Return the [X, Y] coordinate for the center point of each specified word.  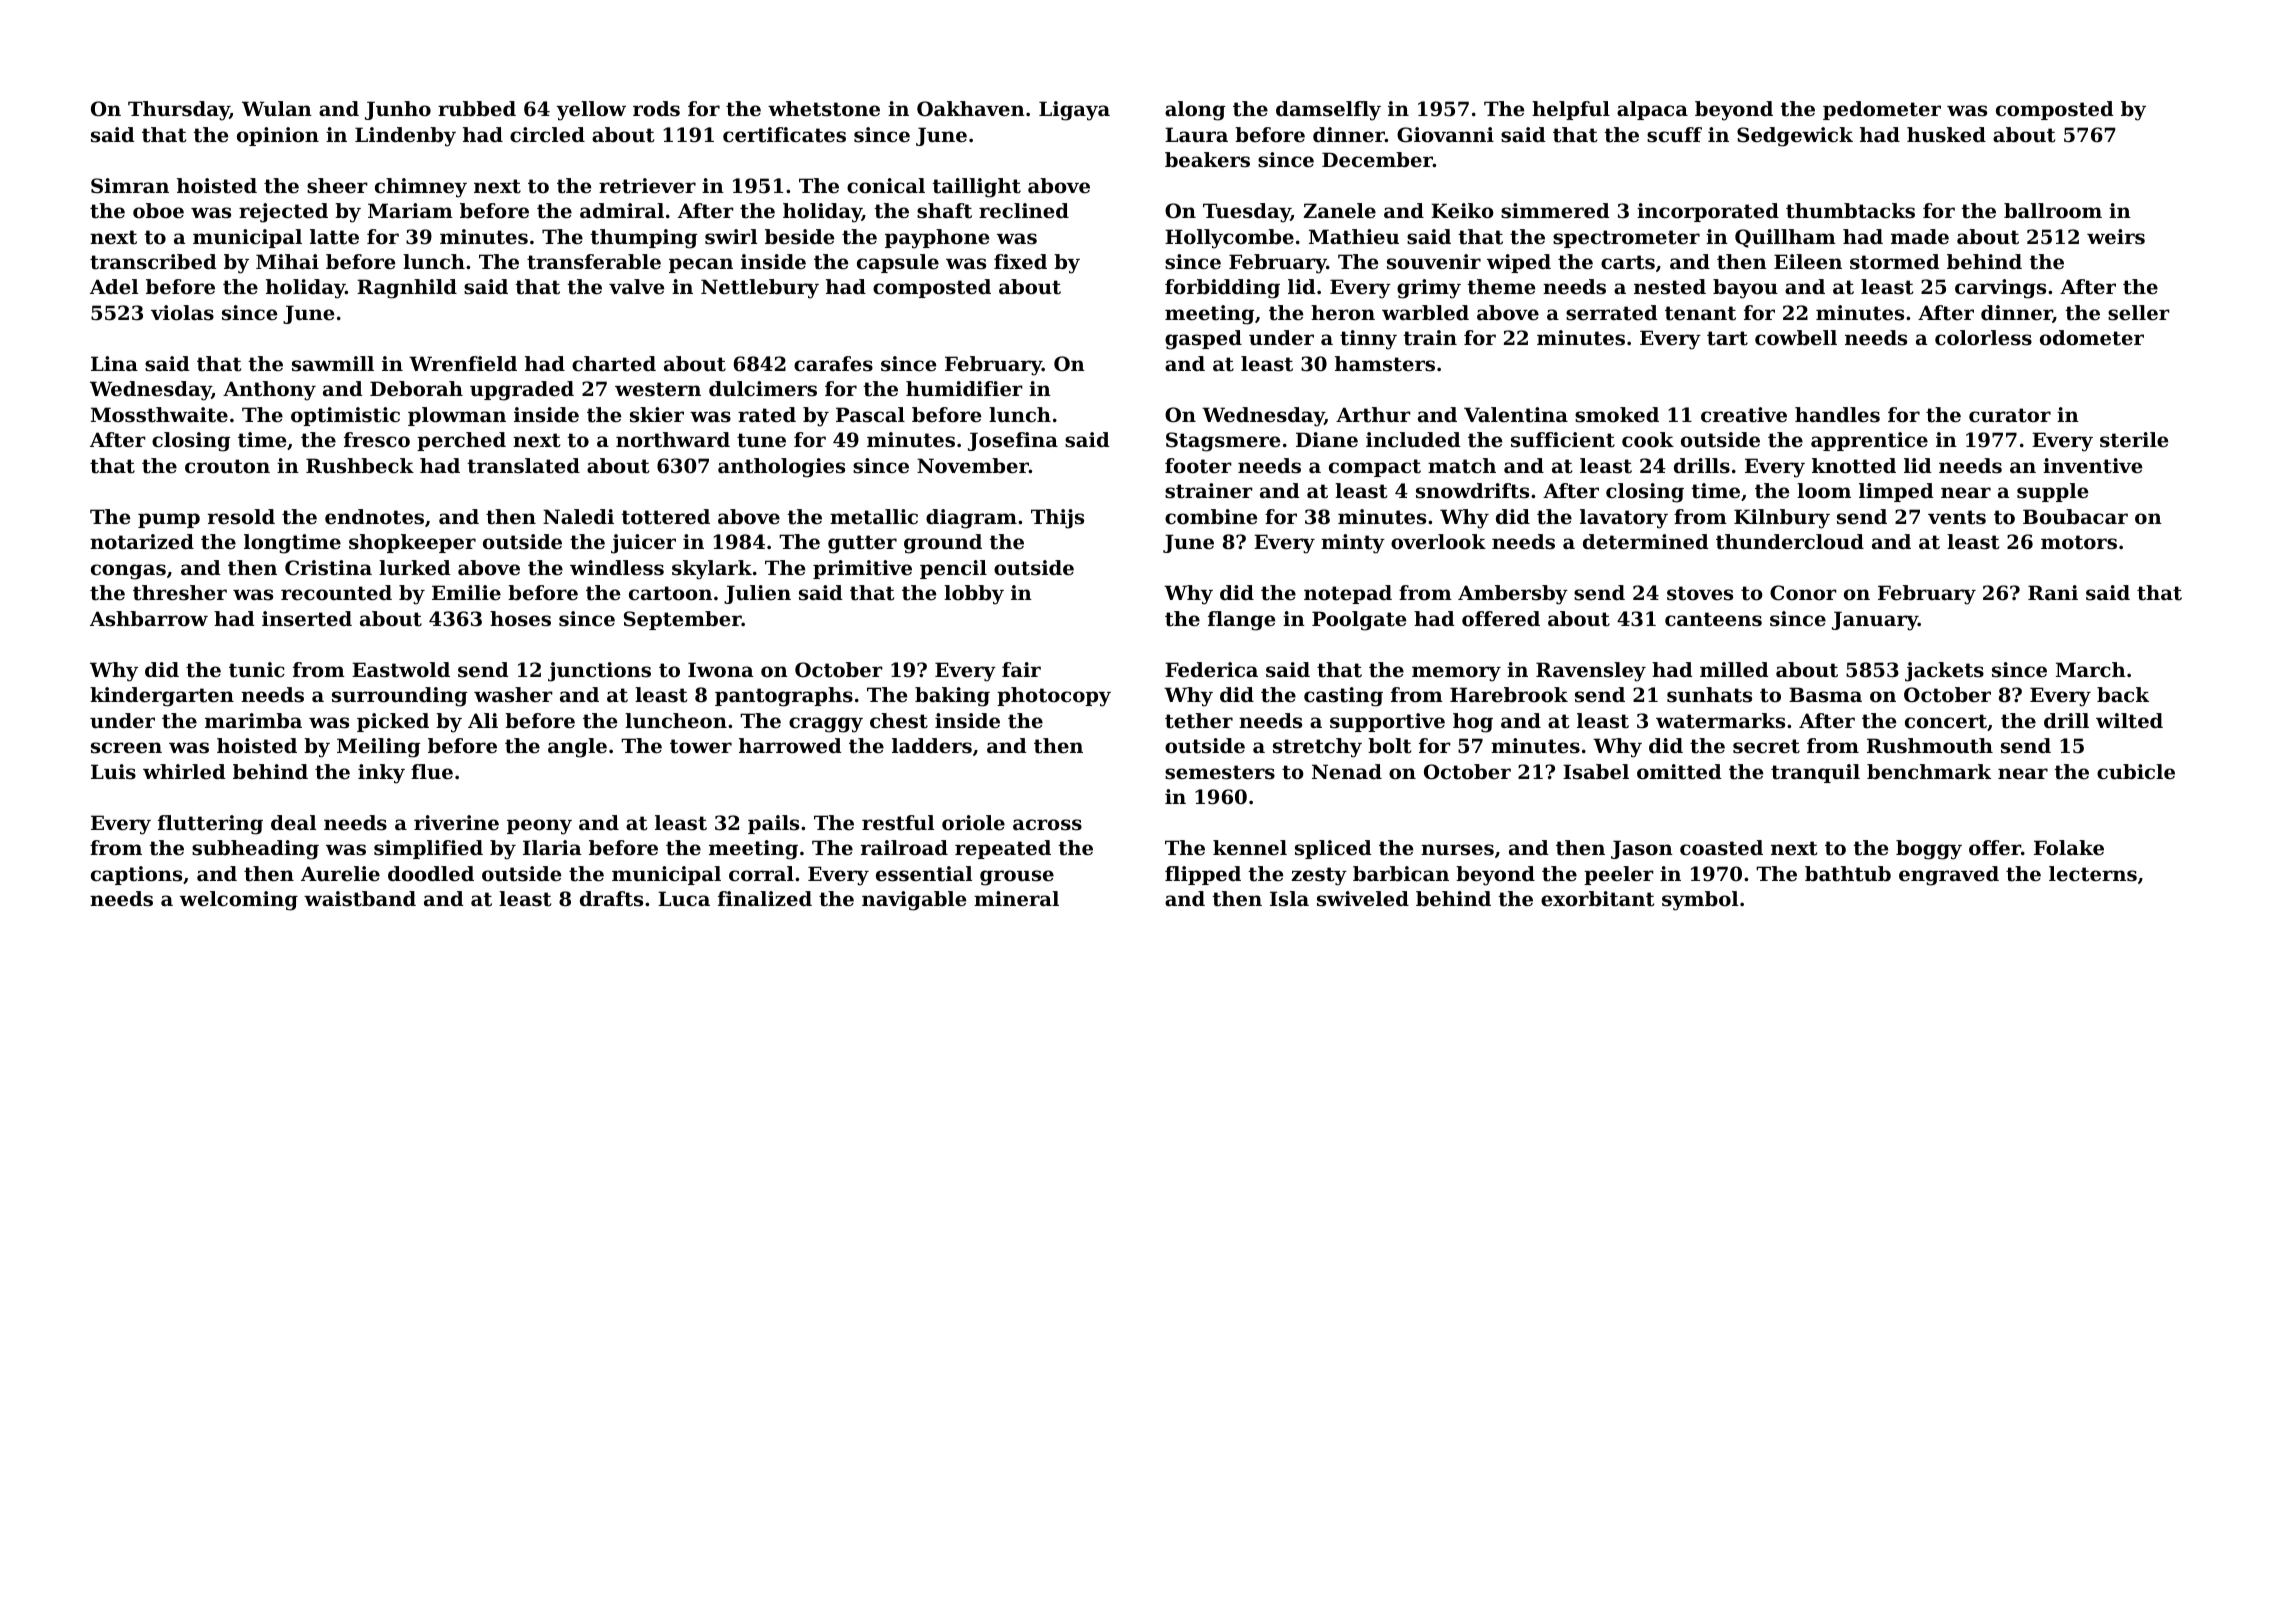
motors [2079, 542]
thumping [643, 239]
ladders [932, 746]
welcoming [239, 901]
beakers [1207, 160]
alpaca [1652, 110]
